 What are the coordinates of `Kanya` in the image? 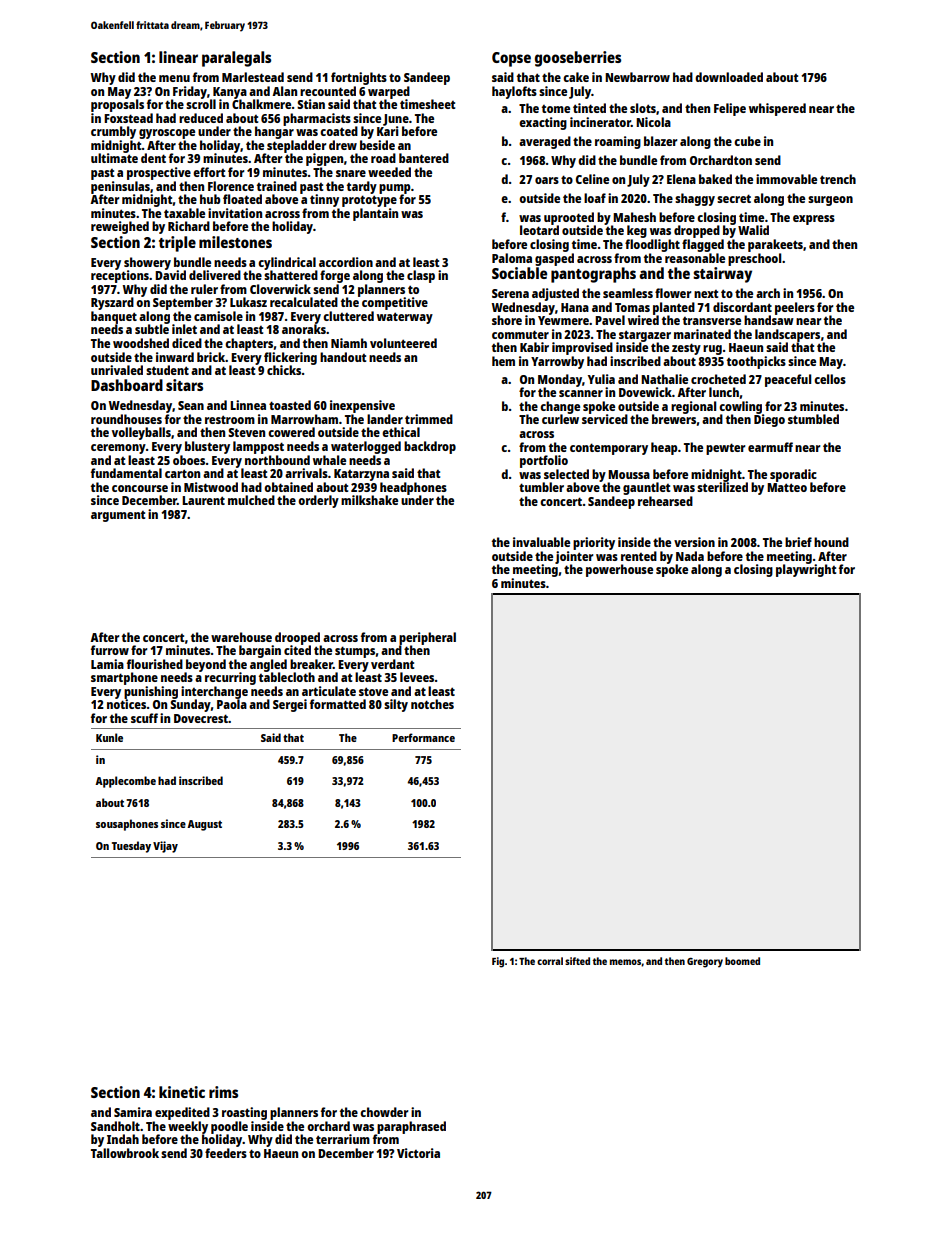 It's located at (230, 93).
